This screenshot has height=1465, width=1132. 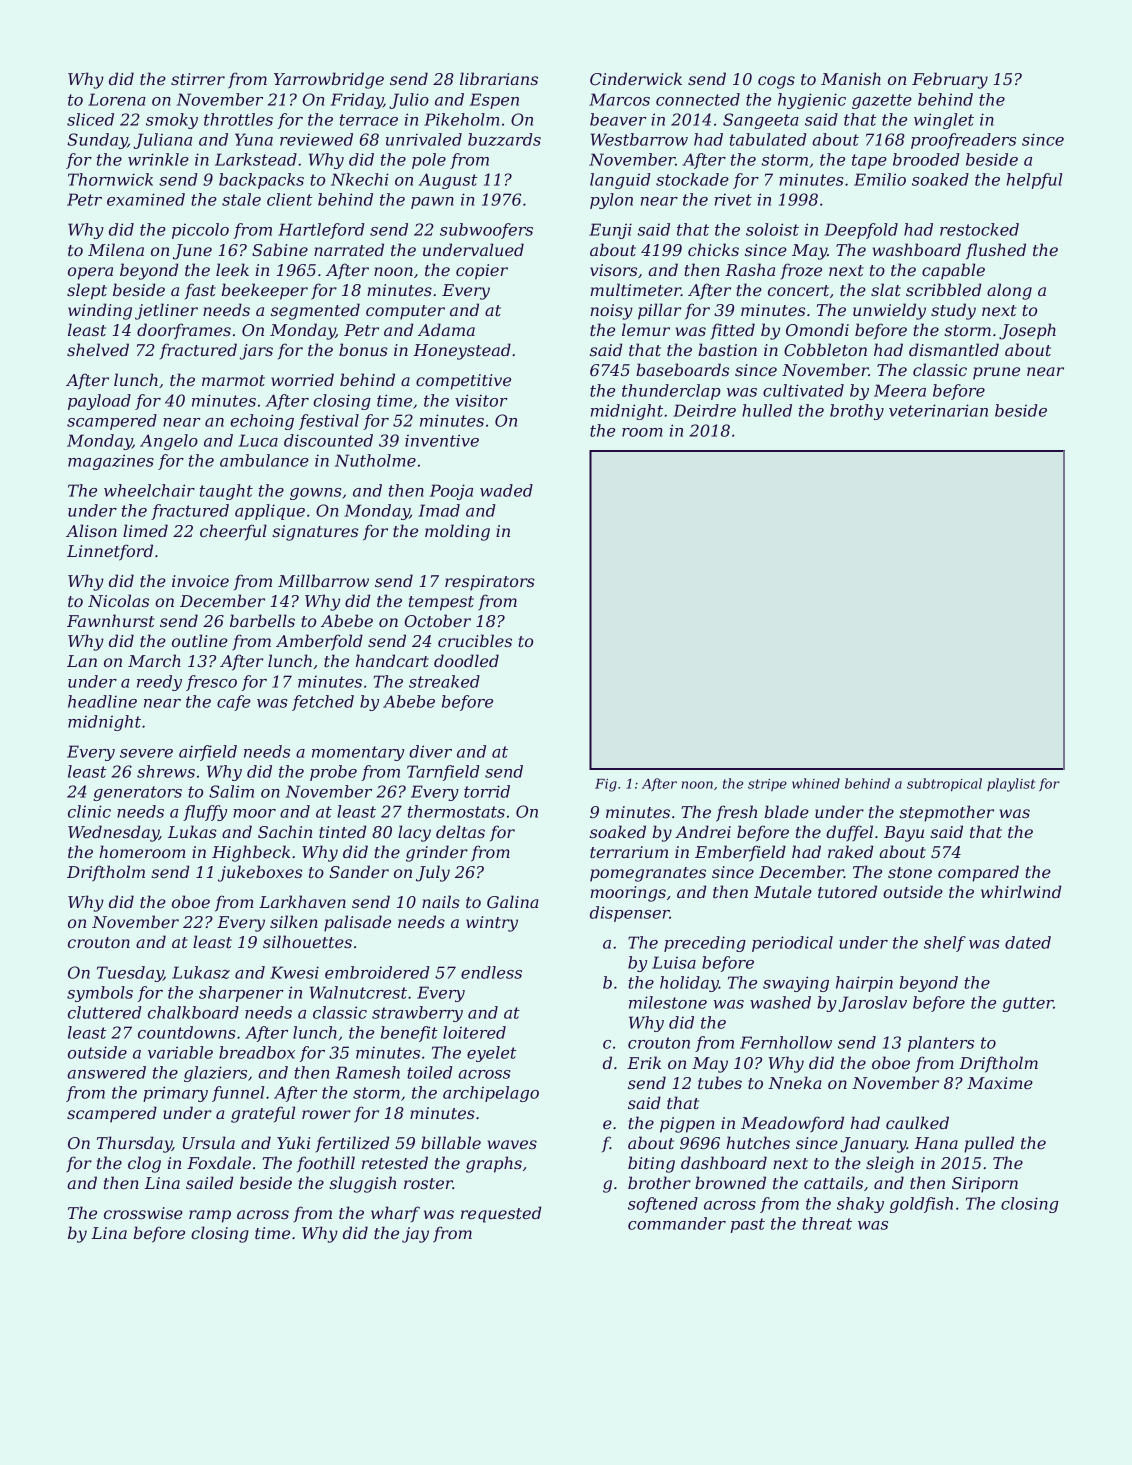 What do you see at coordinates (636, 78) in the screenshot?
I see `Cinderwick` at bounding box center [636, 78].
